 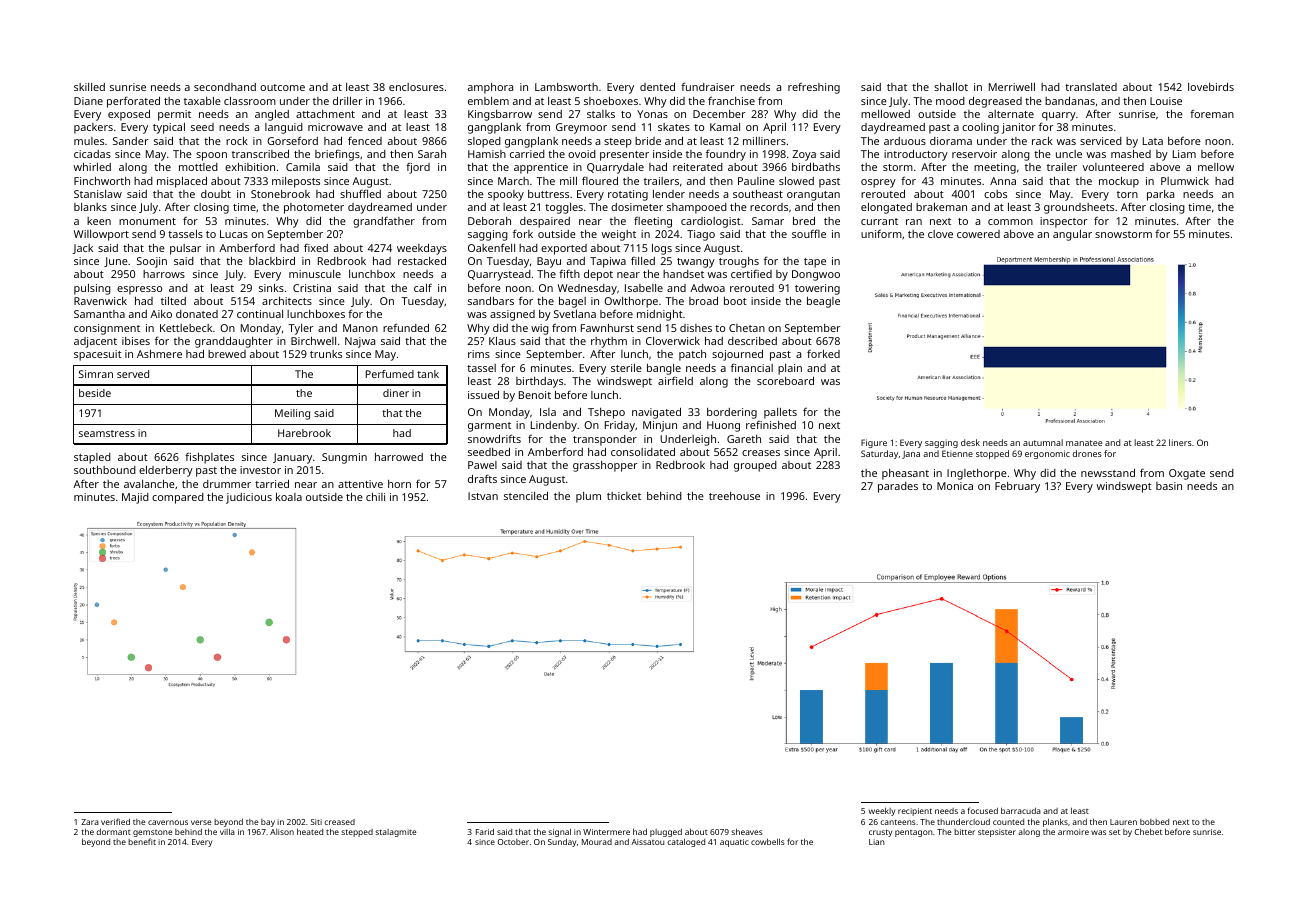 I want to click on enclosures, so click(x=416, y=87).
